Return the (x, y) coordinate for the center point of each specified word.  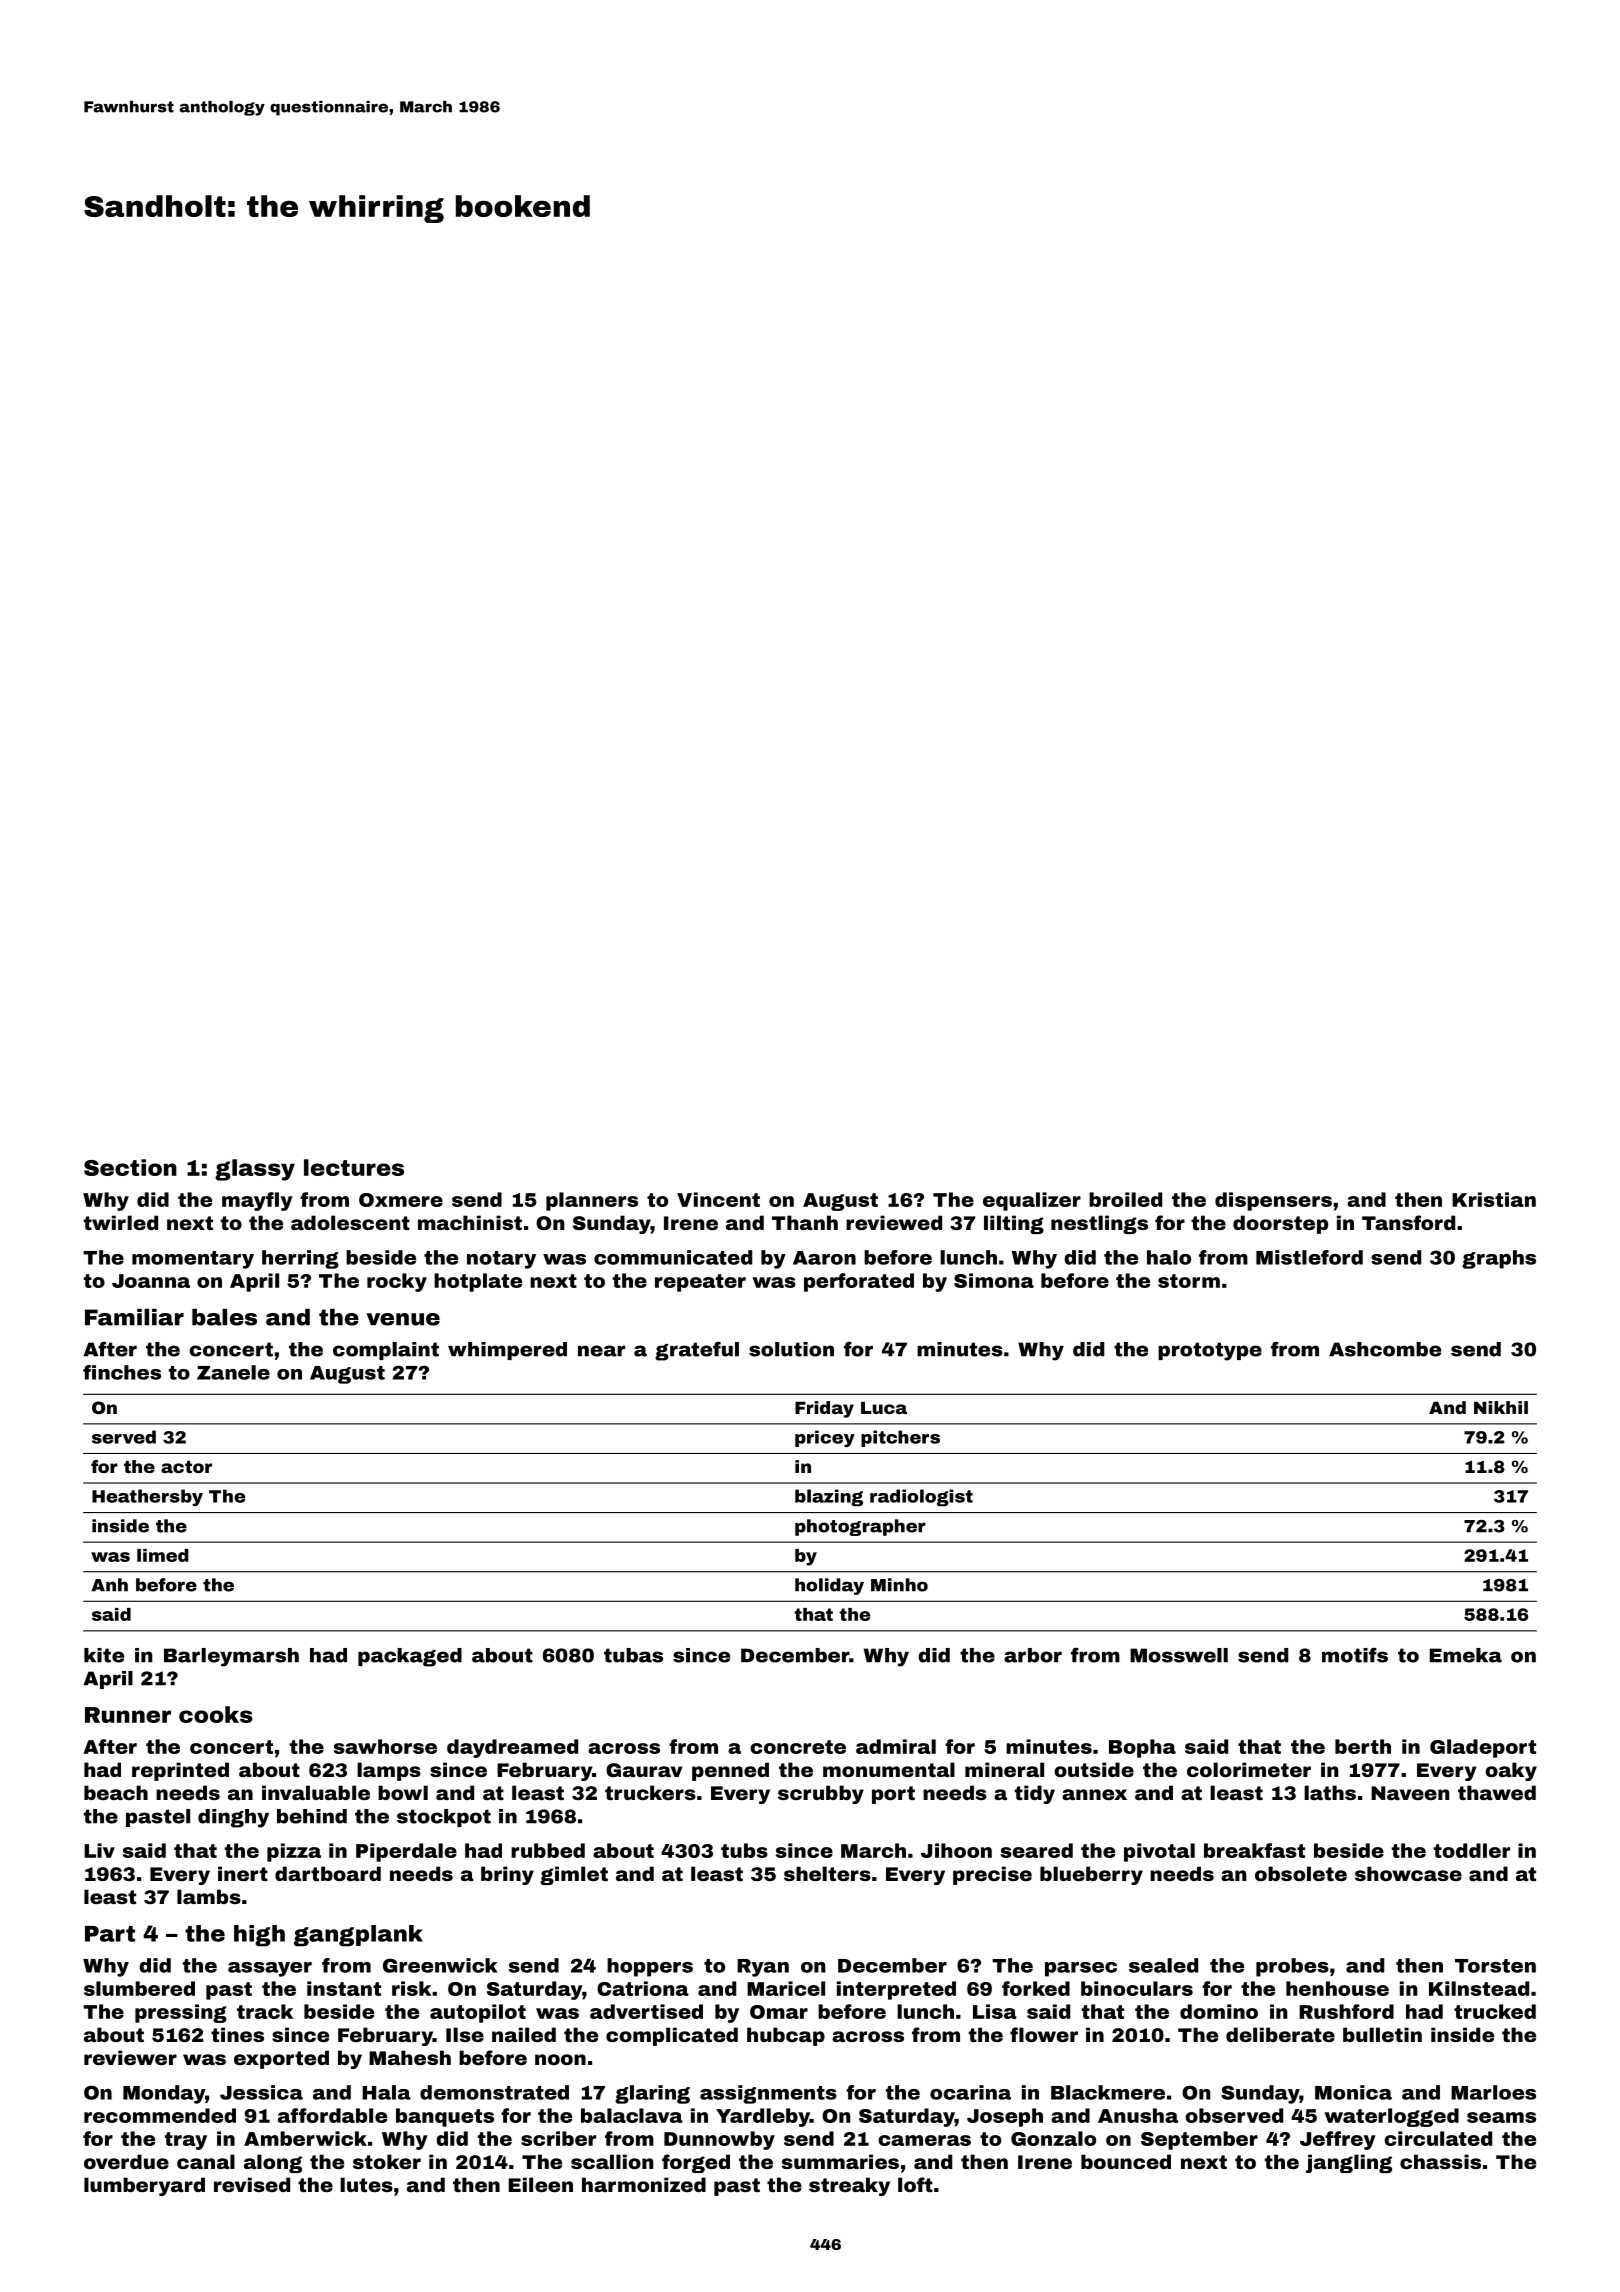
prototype (1210, 1351)
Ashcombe (1385, 1349)
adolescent (350, 1222)
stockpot (444, 1818)
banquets (445, 2117)
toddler (1472, 1850)
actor (186, 1467)
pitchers (900, 1438)
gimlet (574, 1875)
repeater (700, 1283)
